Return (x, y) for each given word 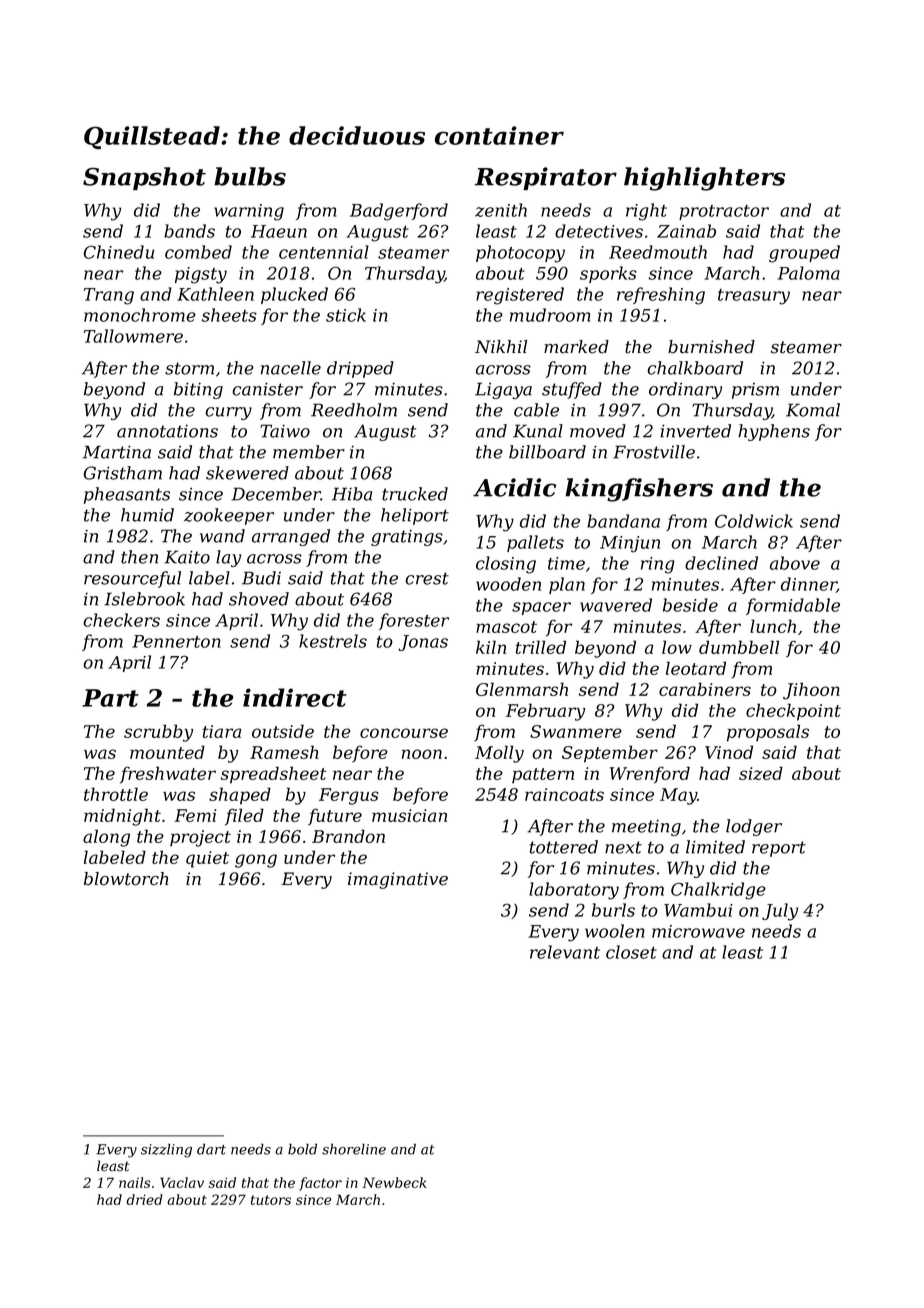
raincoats (564, 794)
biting (198, 390)
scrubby (158, 733)
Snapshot (144, 178)
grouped (804, 254)
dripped (360, 369)
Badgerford (399, 212)
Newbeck (394, 1182)
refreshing (661, 296)
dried (145, 1199)
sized (761, 773)
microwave (698, 931)
